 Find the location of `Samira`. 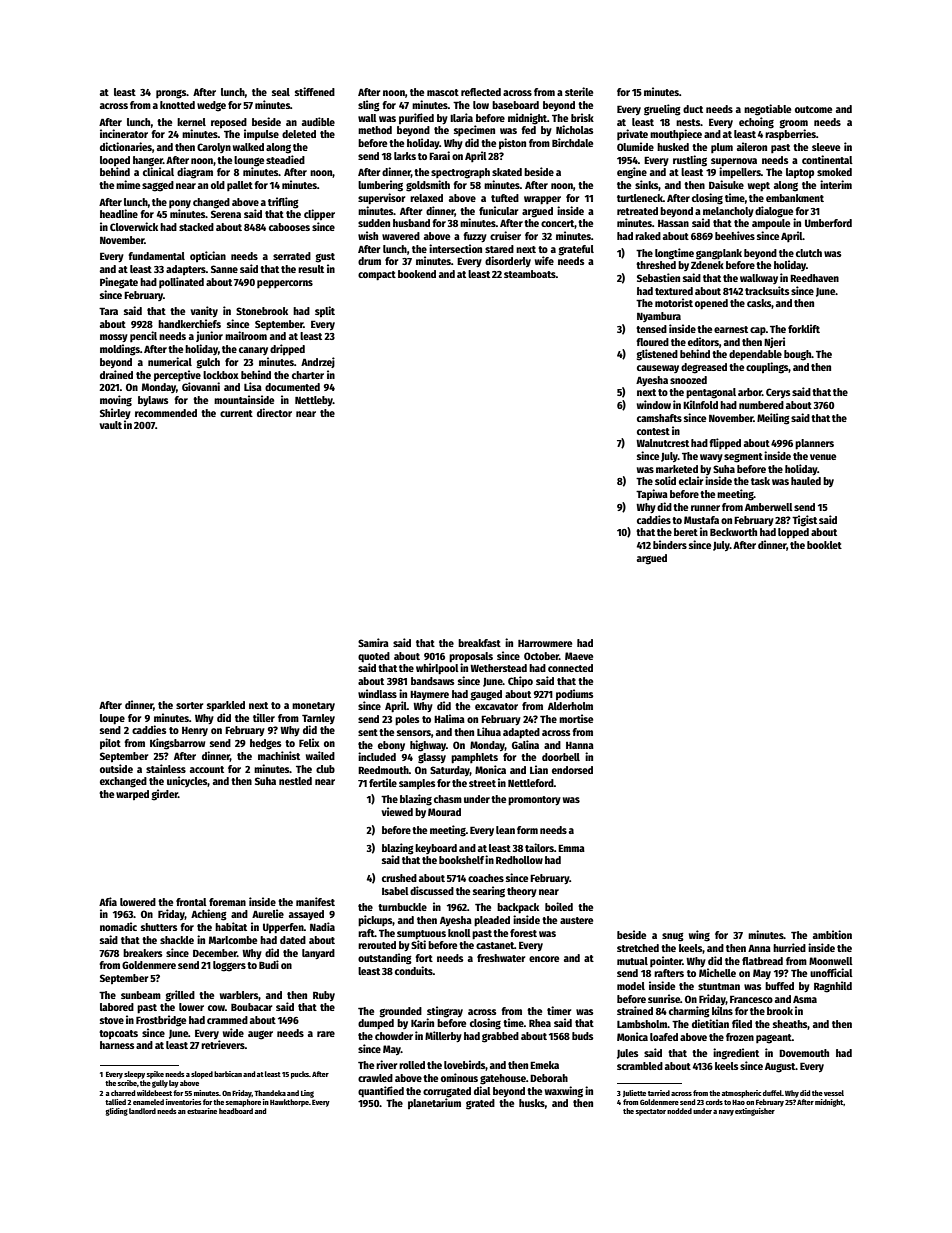

Samira is located at coordinates (373, 642).
